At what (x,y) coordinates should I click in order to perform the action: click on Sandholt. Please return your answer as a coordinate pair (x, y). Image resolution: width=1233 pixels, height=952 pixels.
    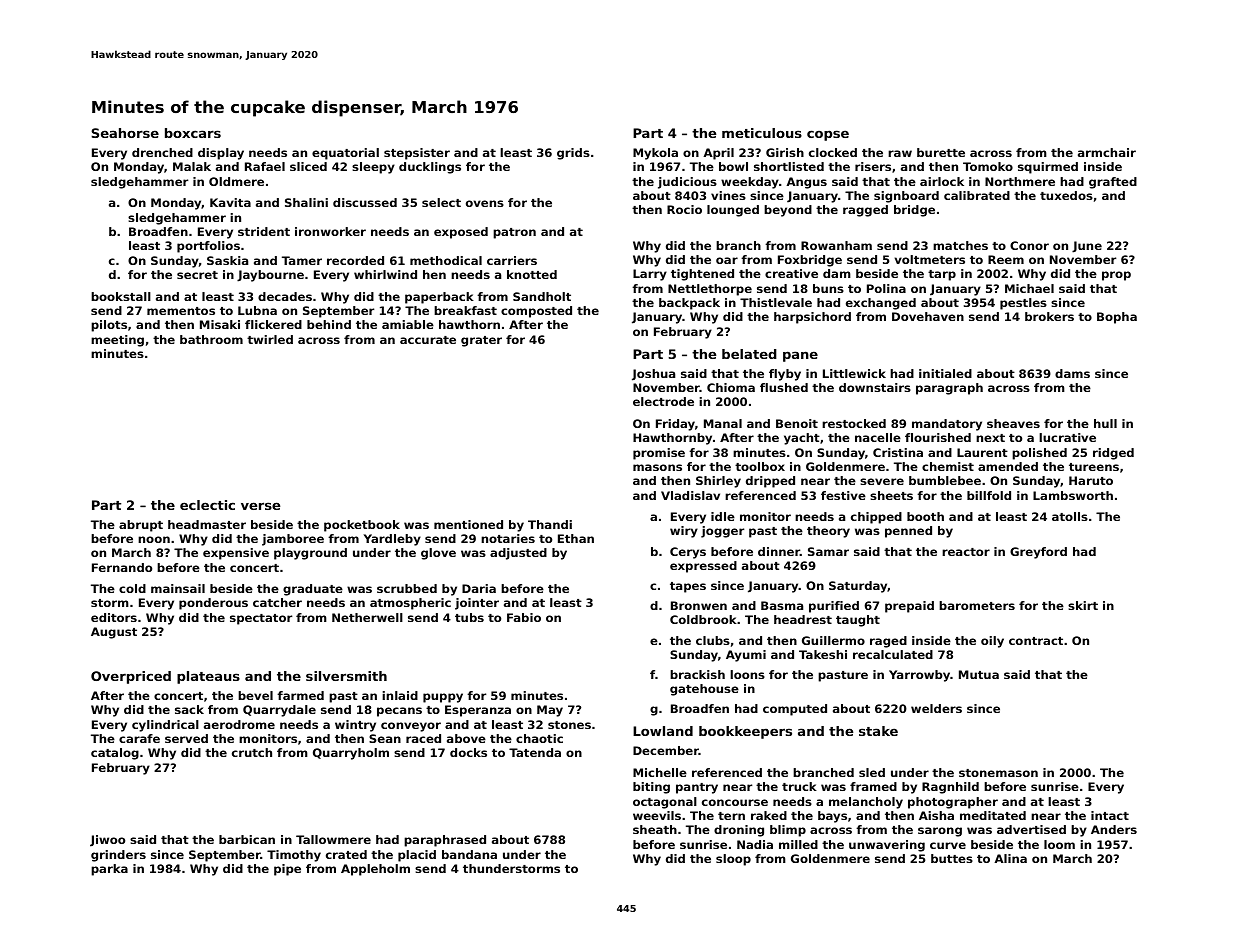
    Looking at the image, I should click on (542, 296).
